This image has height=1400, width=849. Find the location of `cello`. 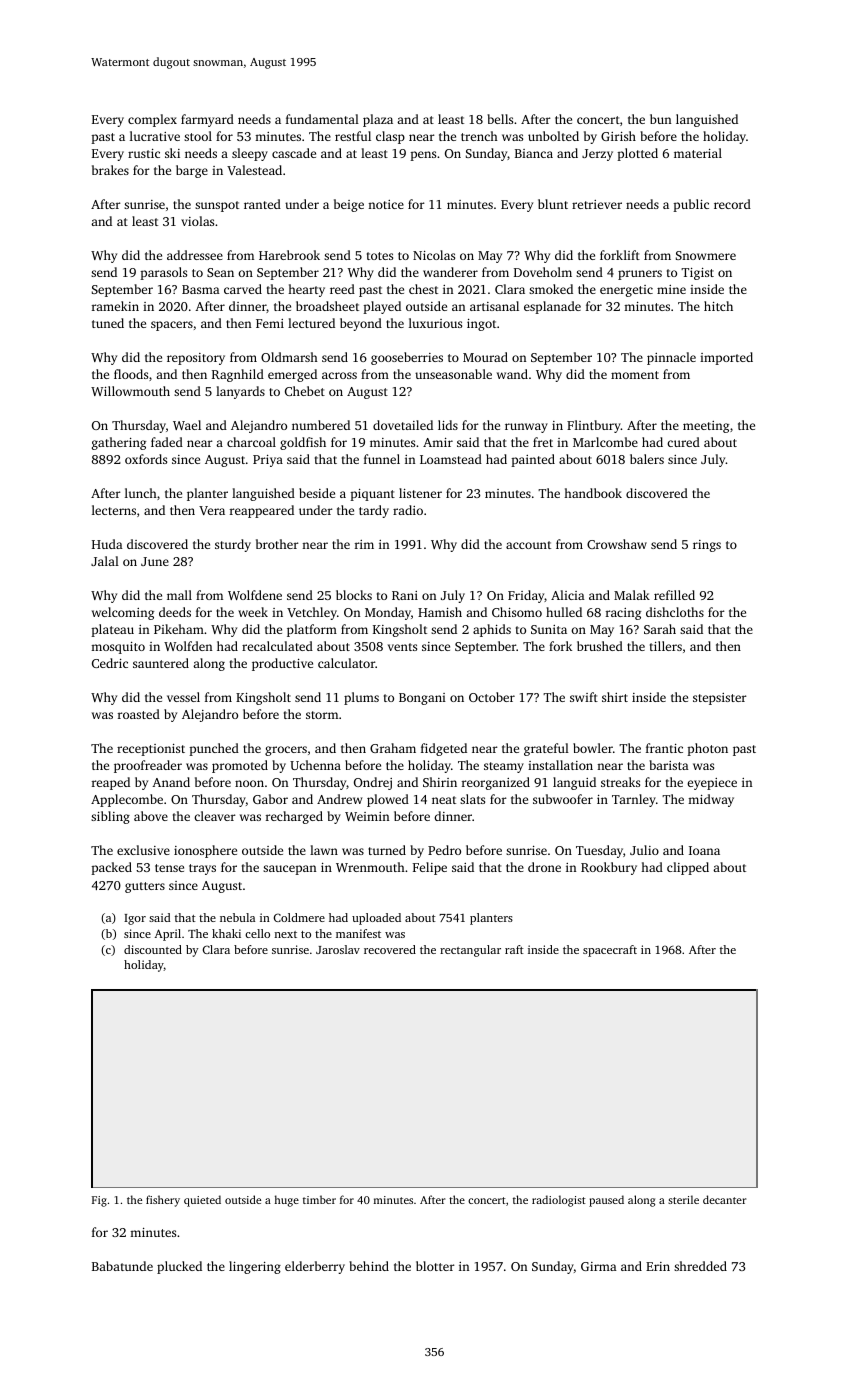

cello is located at coordinates (257, 933).
